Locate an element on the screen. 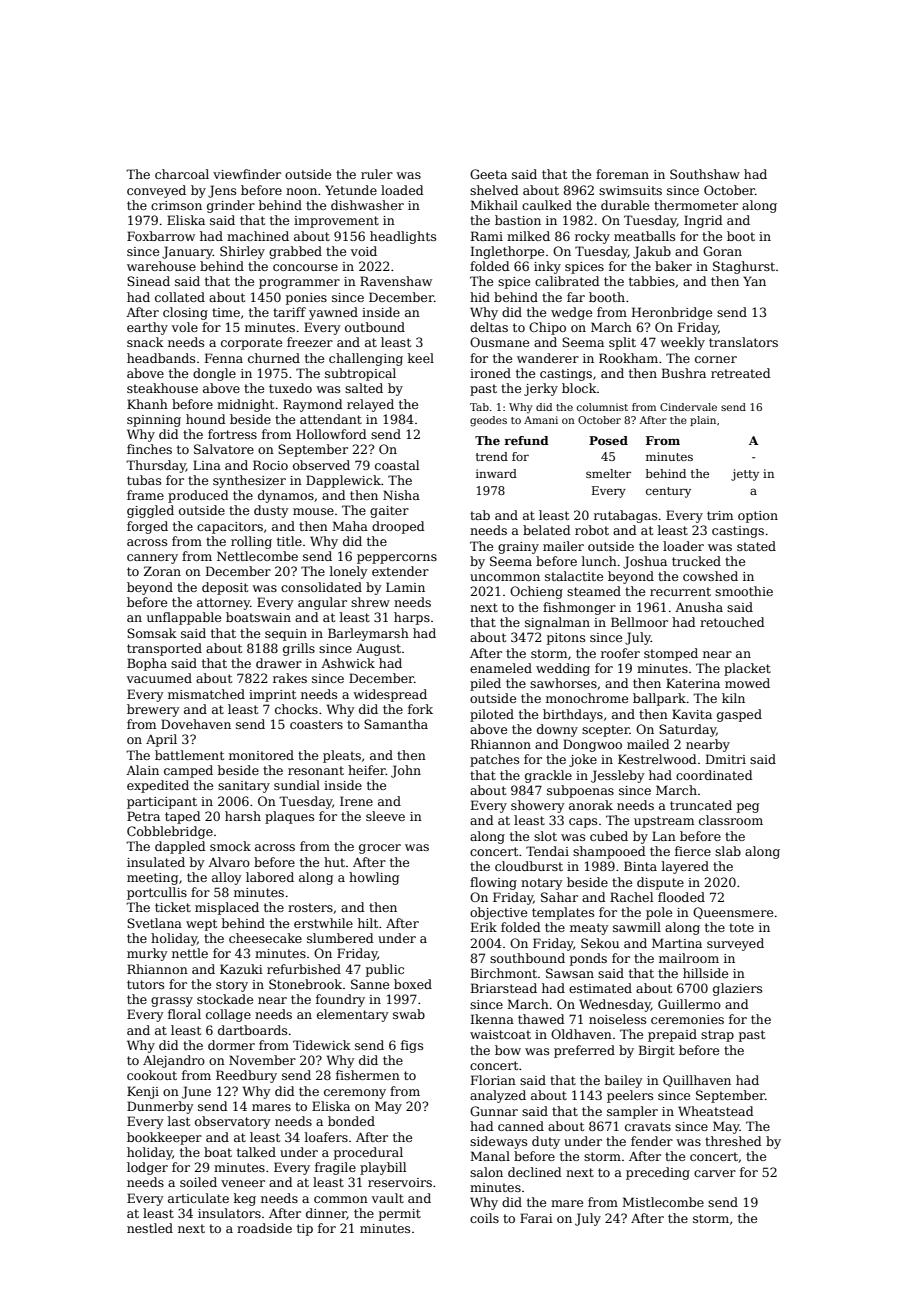 The height and width of the screenshot is (1316, 908). weekly is located at coordinates (682, 343).
